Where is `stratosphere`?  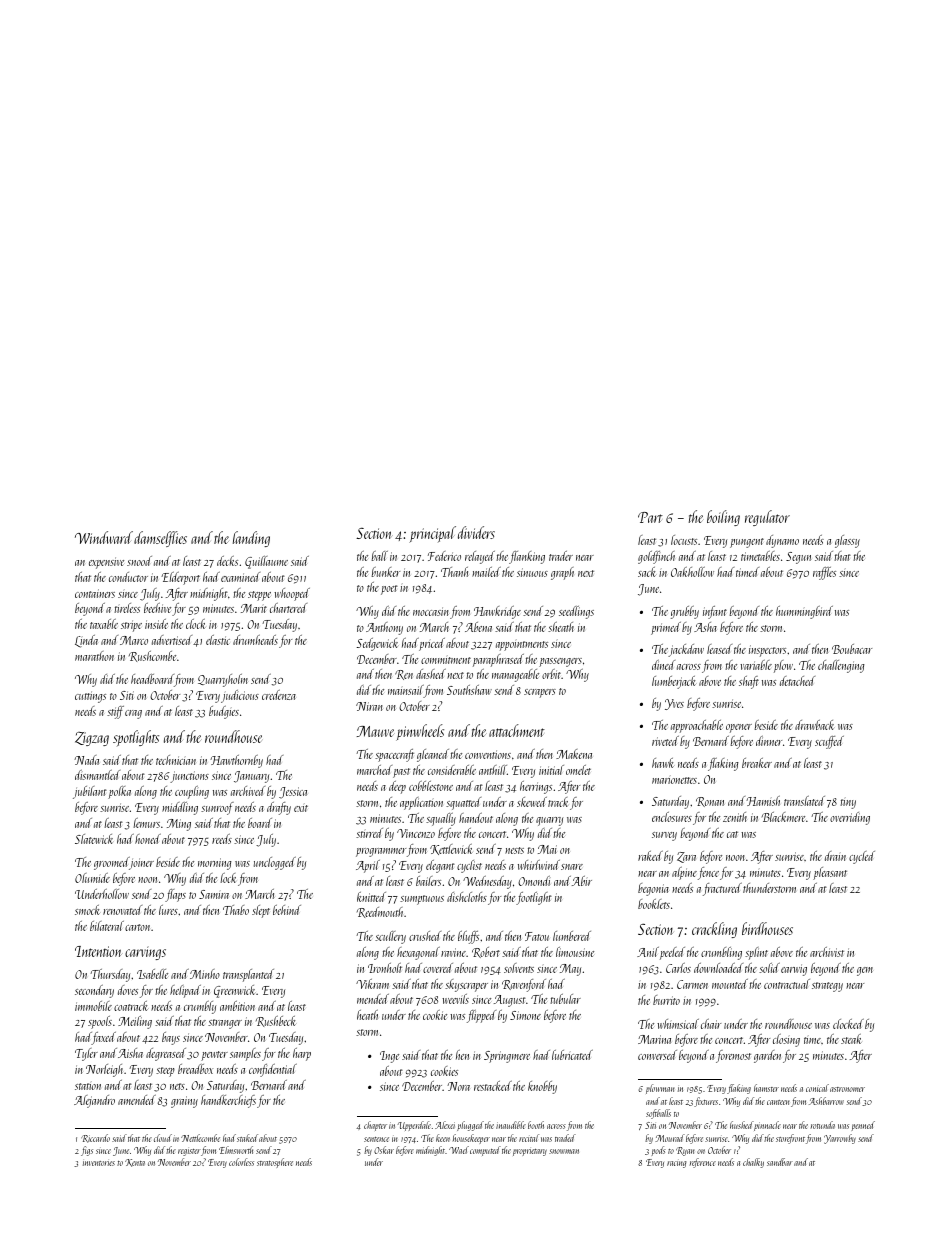
stratosphere is located at coordinates (275, 1163).
